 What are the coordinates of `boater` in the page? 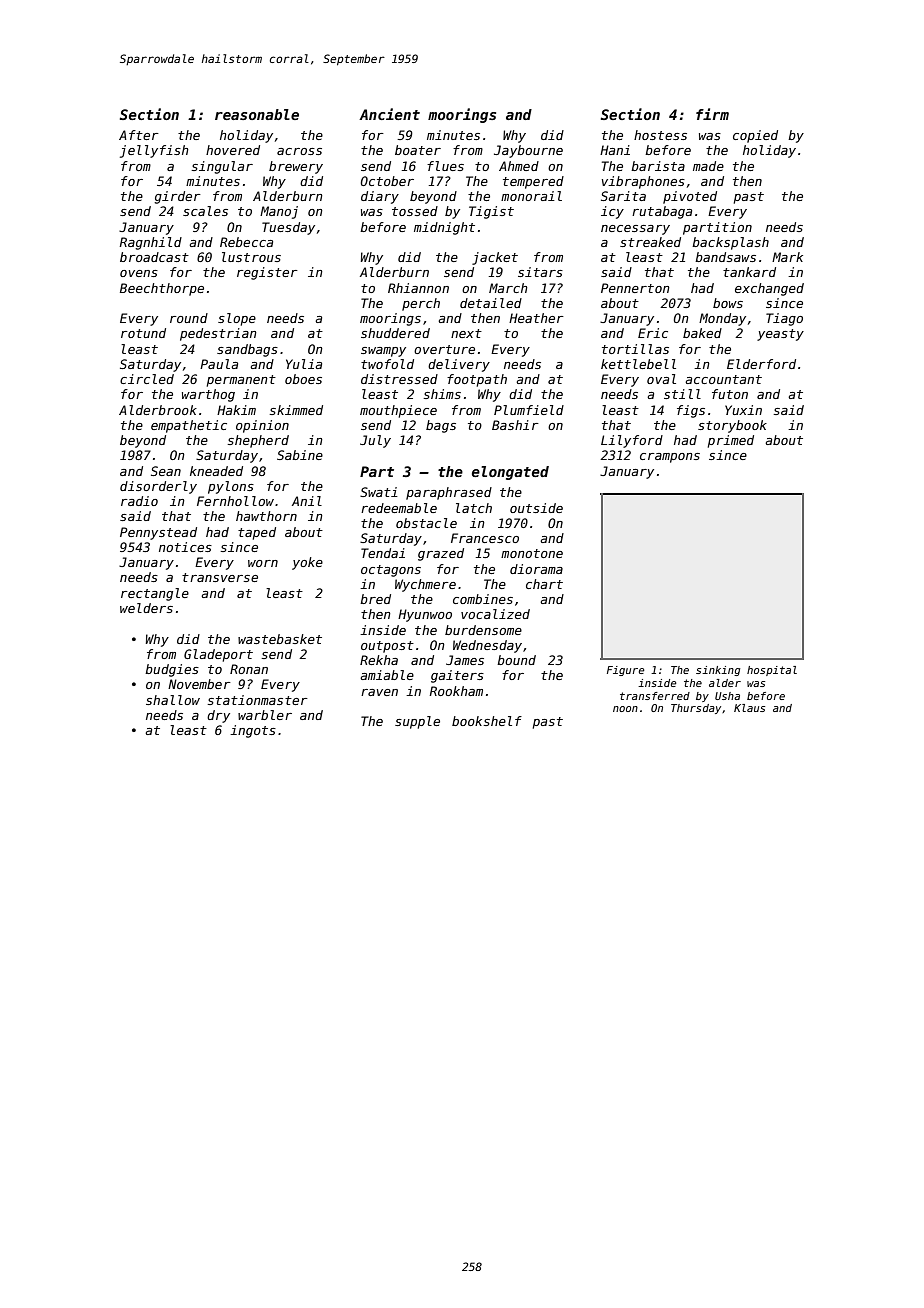 It's located at (418, 150).
